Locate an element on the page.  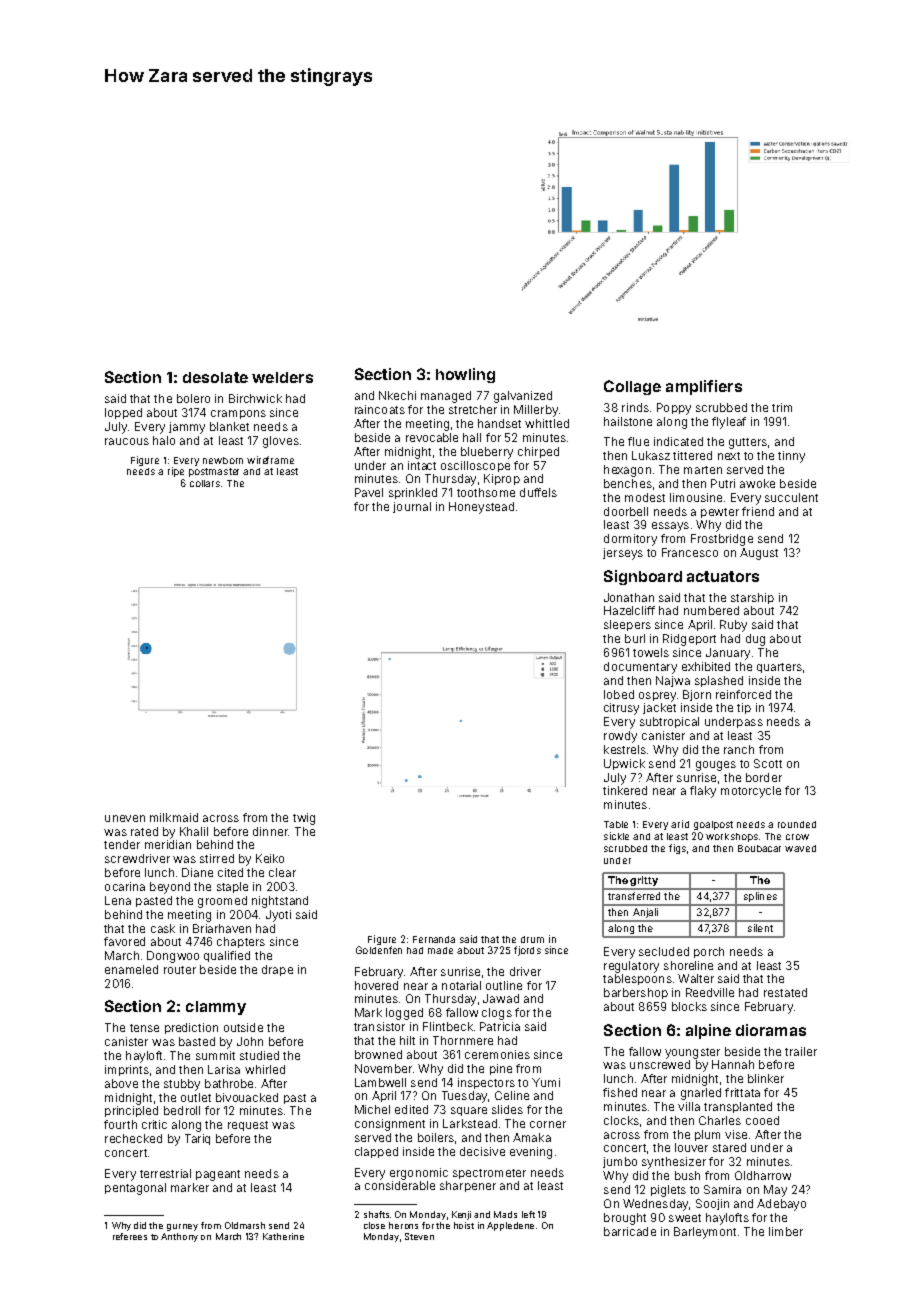
limber is located at coordinates (786, 1231).
